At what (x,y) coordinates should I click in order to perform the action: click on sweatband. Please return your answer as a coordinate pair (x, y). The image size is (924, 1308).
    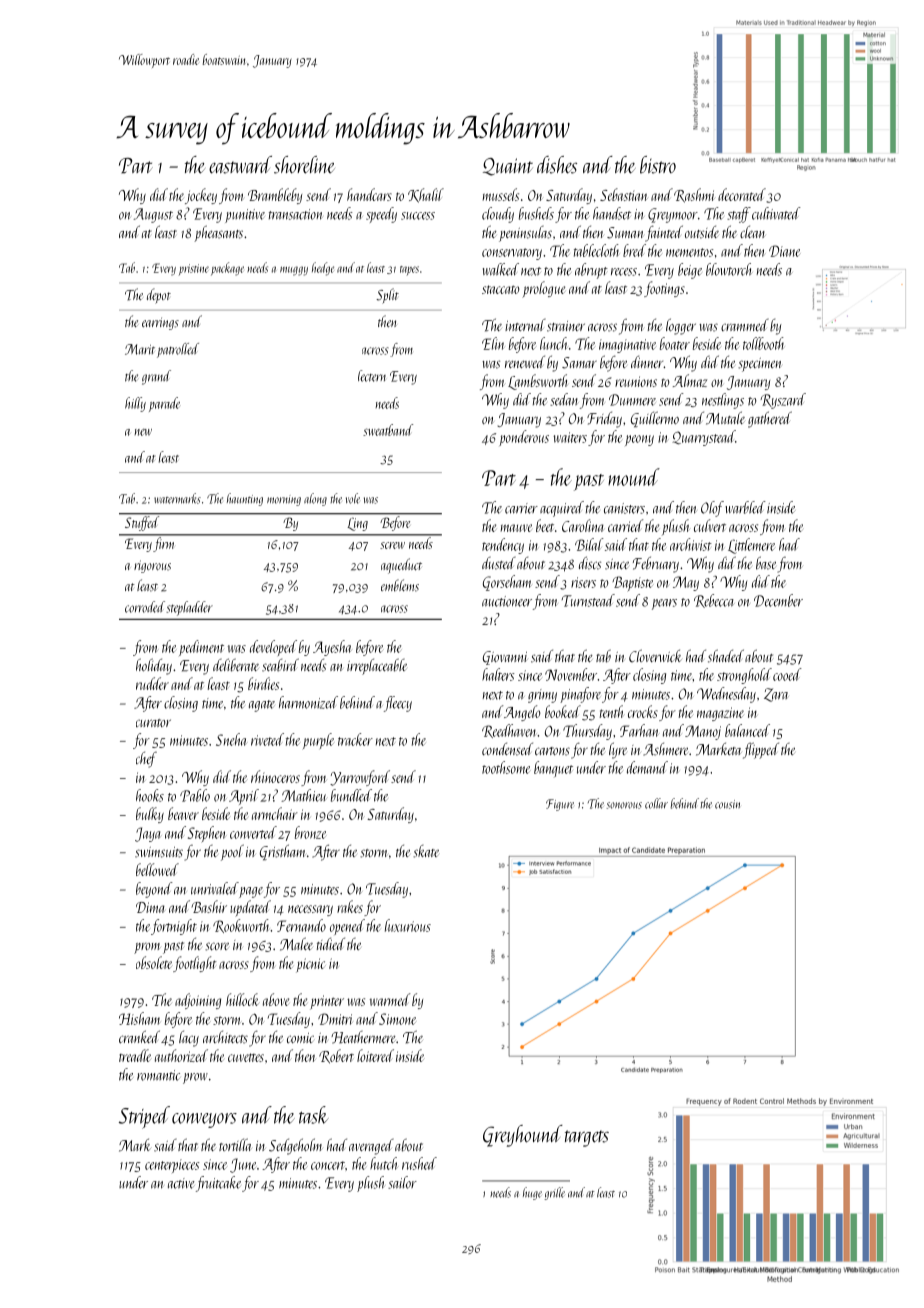
    Looking at the image, I should click on (388, 430).
